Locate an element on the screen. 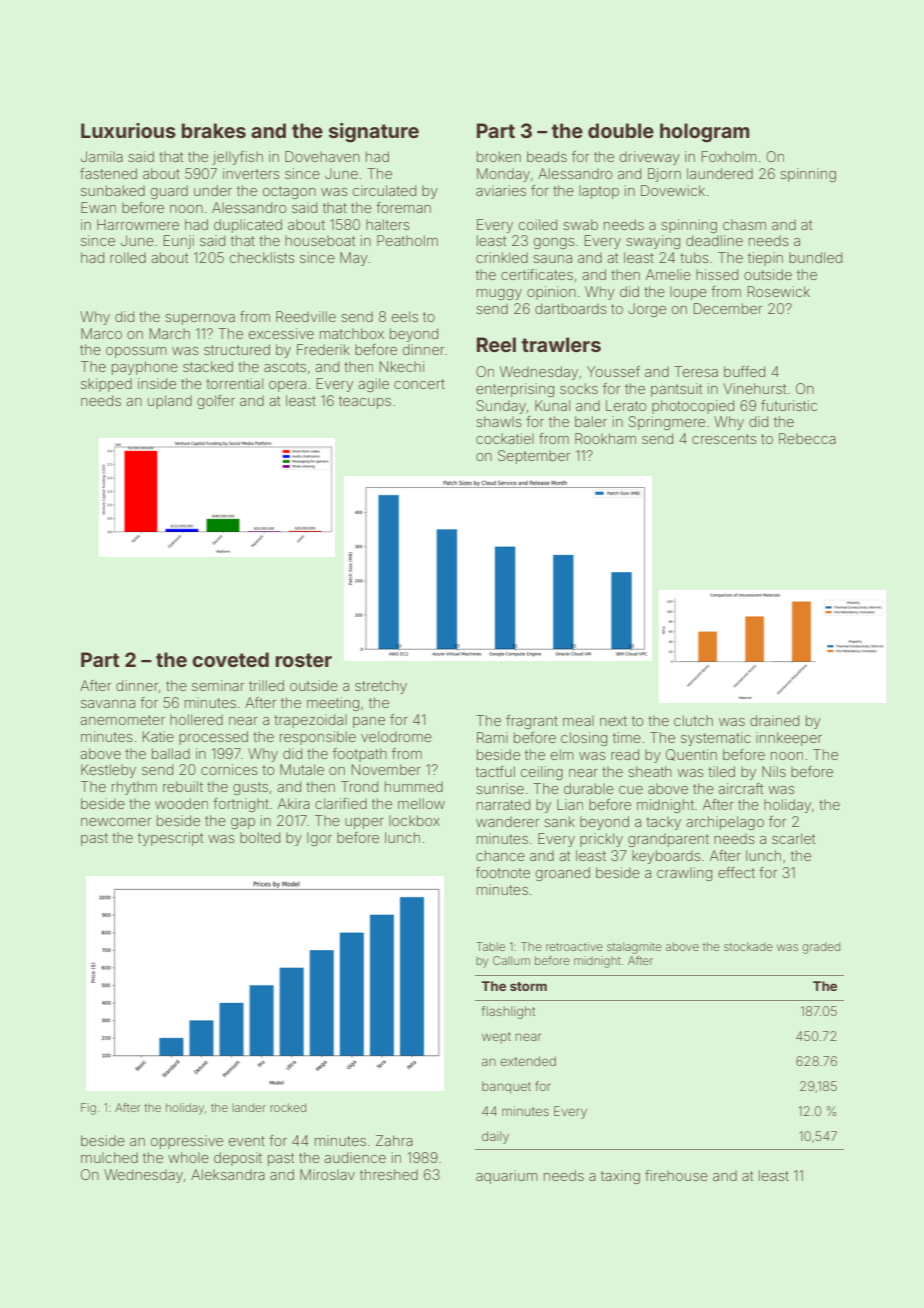  Jorge is located at coordinates (647, 310).
